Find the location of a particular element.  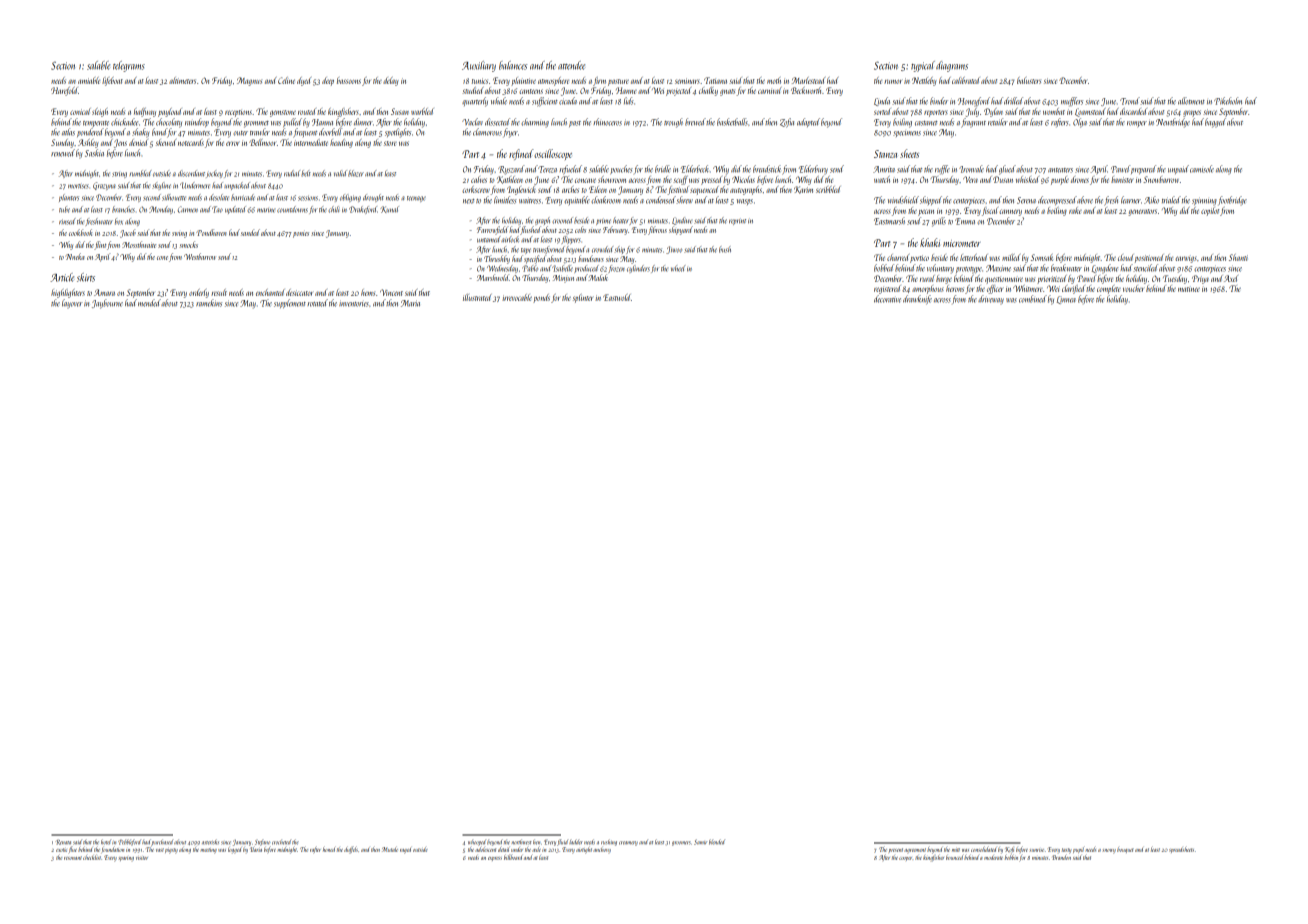

splinter is located at coordinates (583, 298).
